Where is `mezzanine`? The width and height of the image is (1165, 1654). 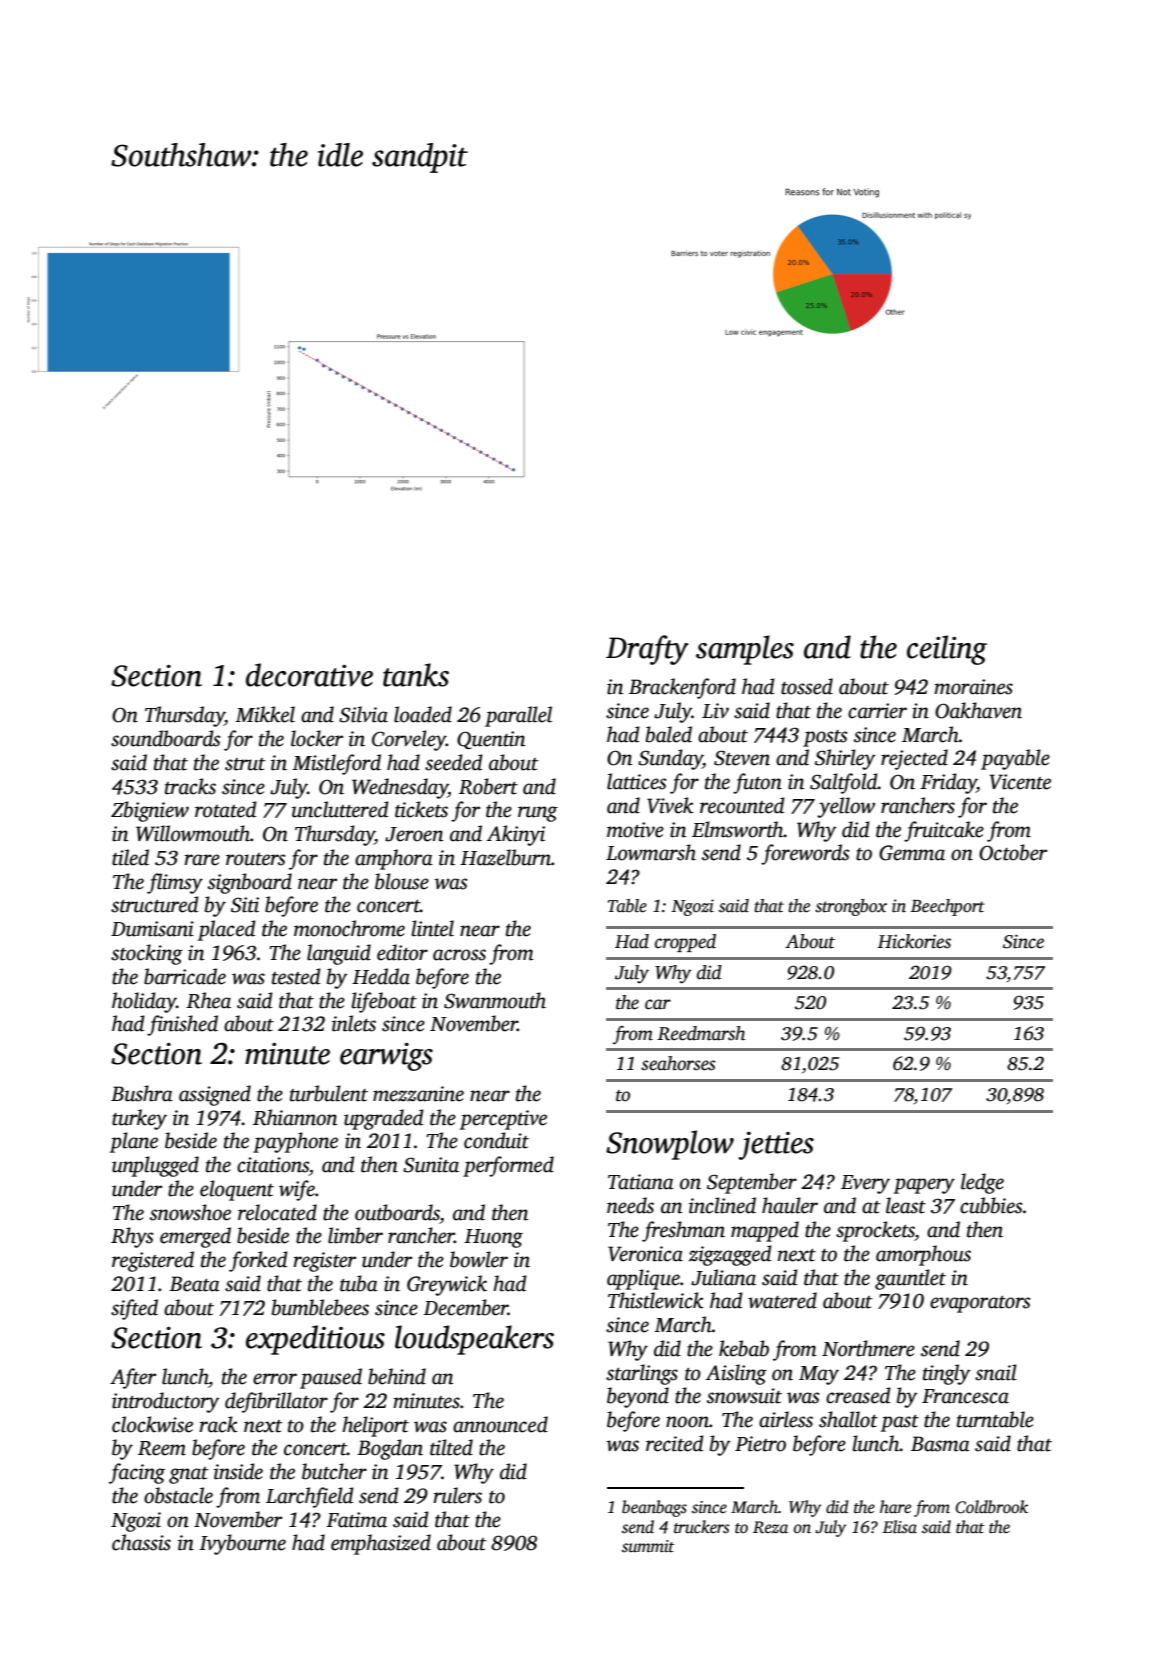
mezzanine is located at coordinates (418, 1094).
